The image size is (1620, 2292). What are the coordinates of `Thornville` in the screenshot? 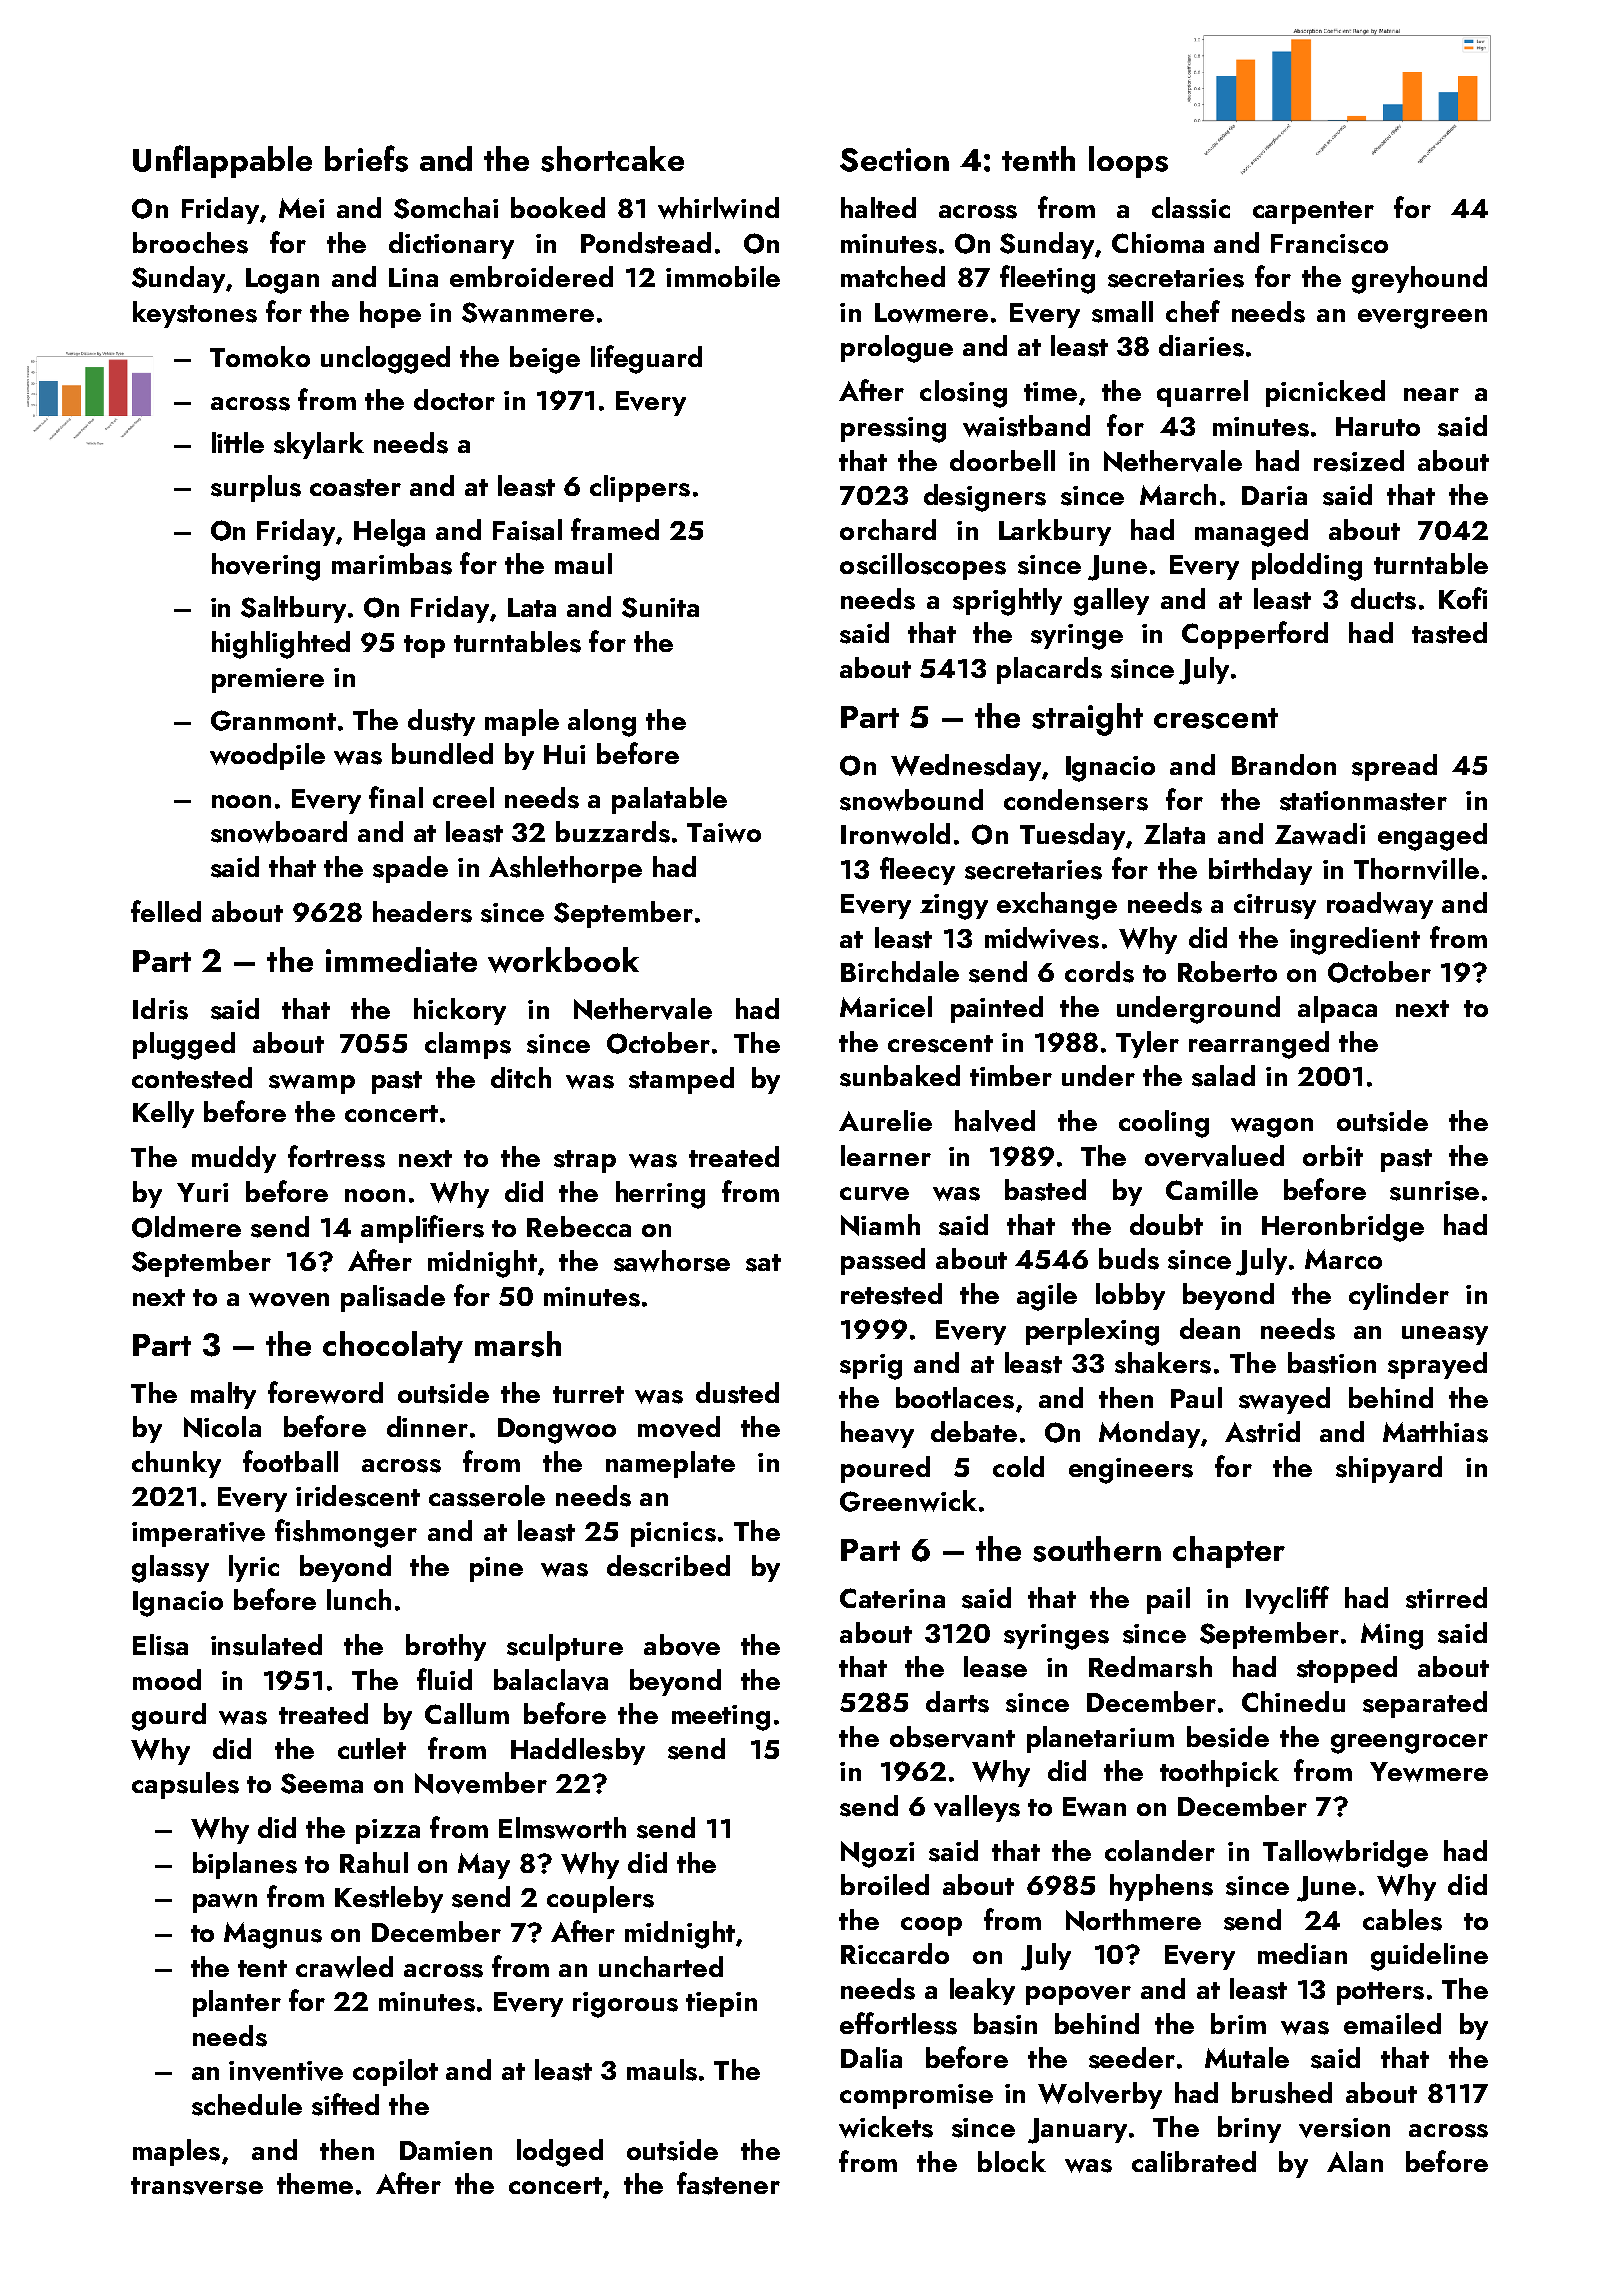 It's located at (1416, 869).
